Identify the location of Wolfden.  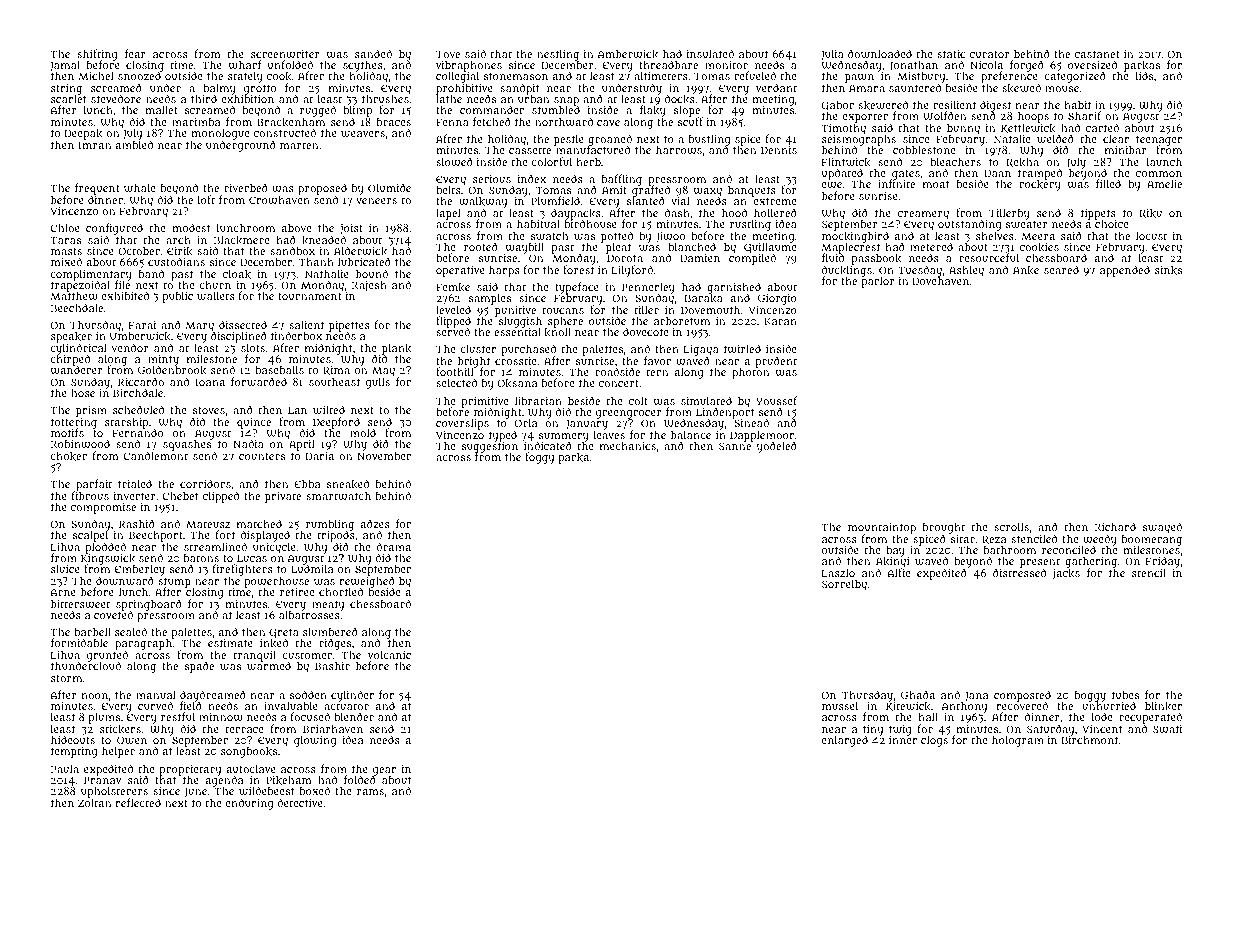
(945, 115).
